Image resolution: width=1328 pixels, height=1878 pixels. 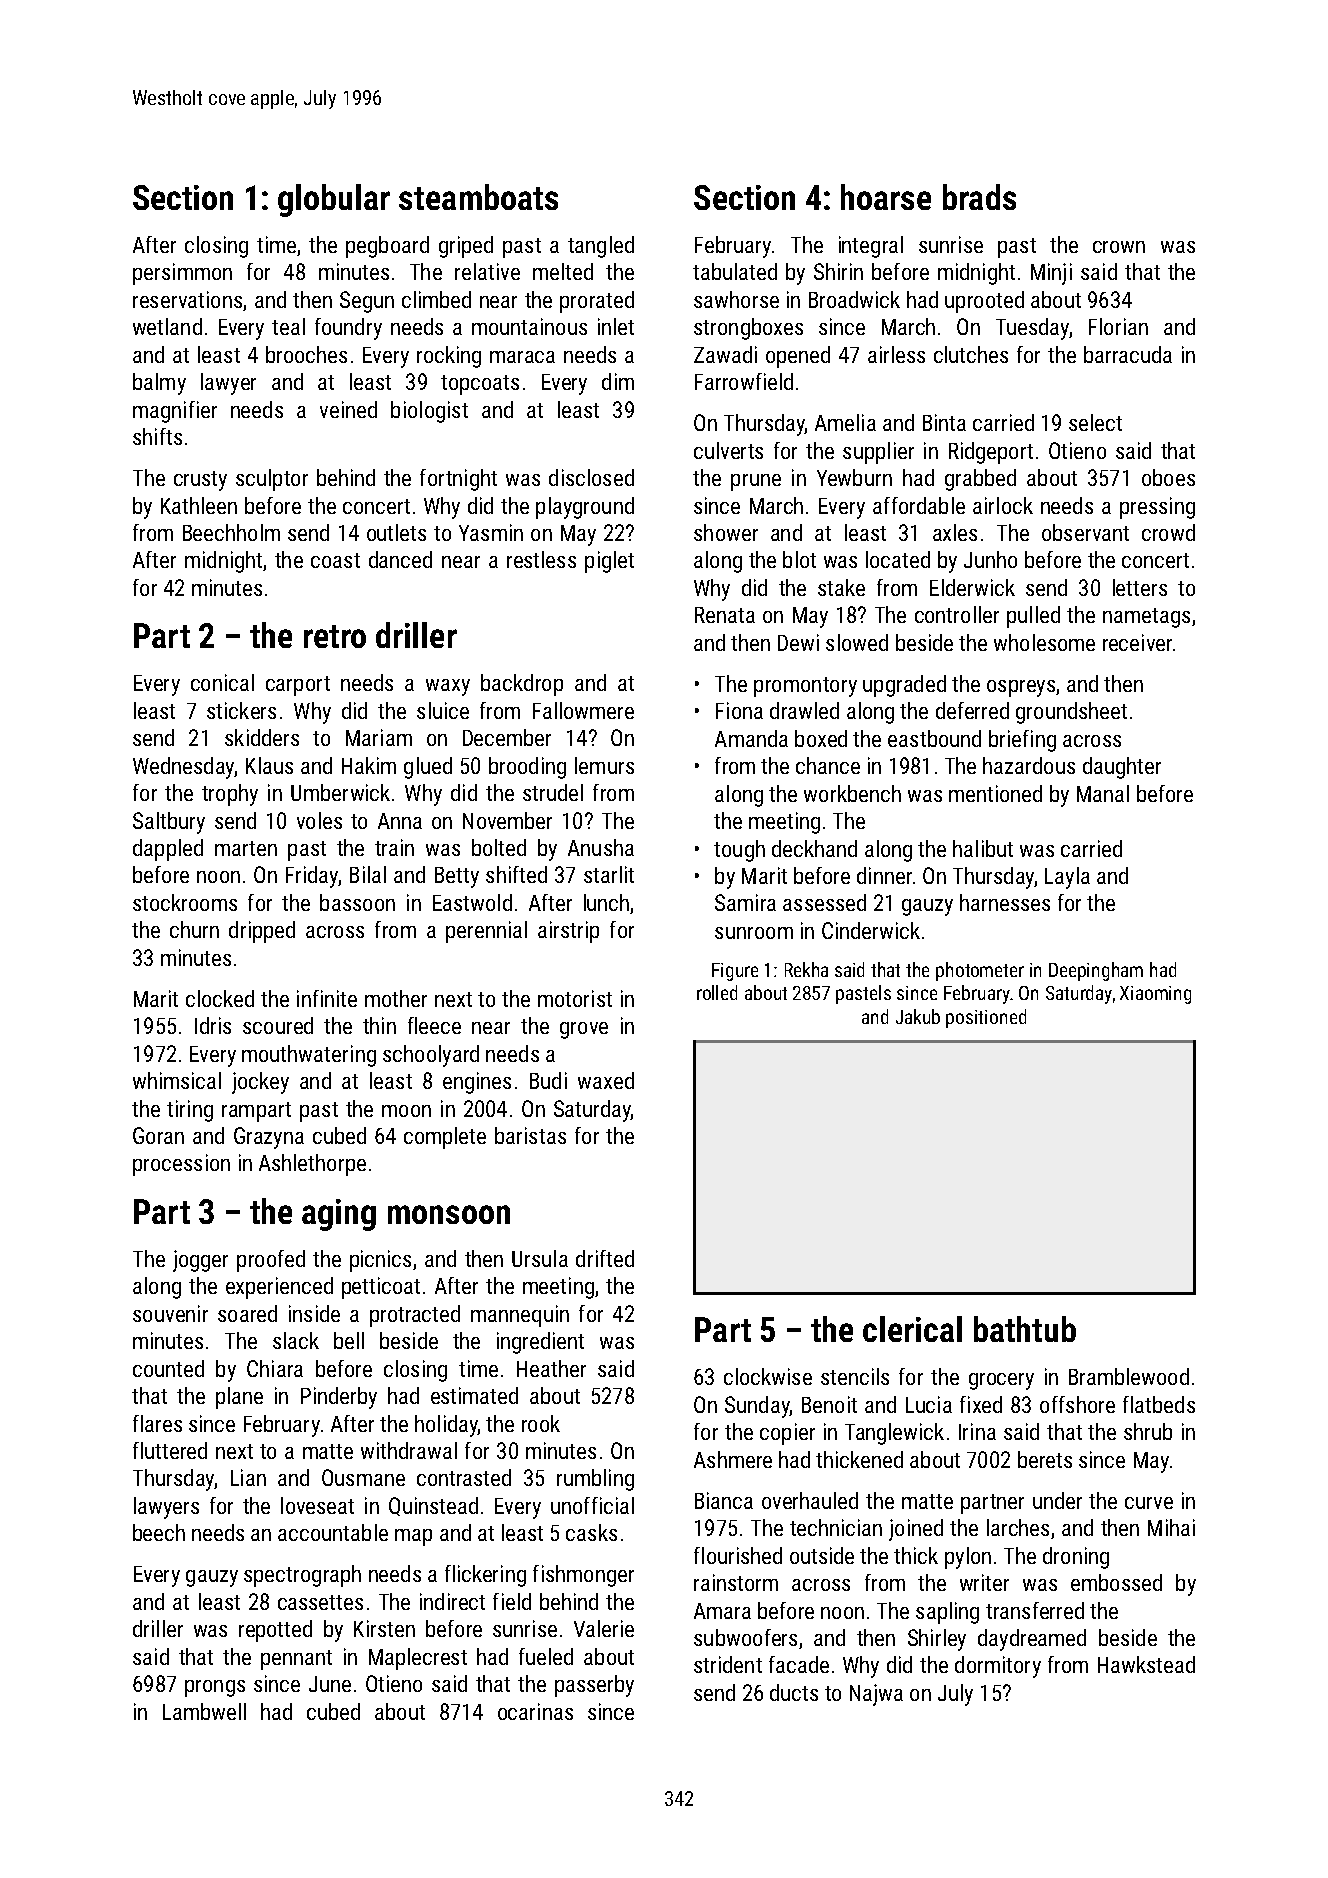 I want to click on Elderwick, so click(x=972, y=587).
